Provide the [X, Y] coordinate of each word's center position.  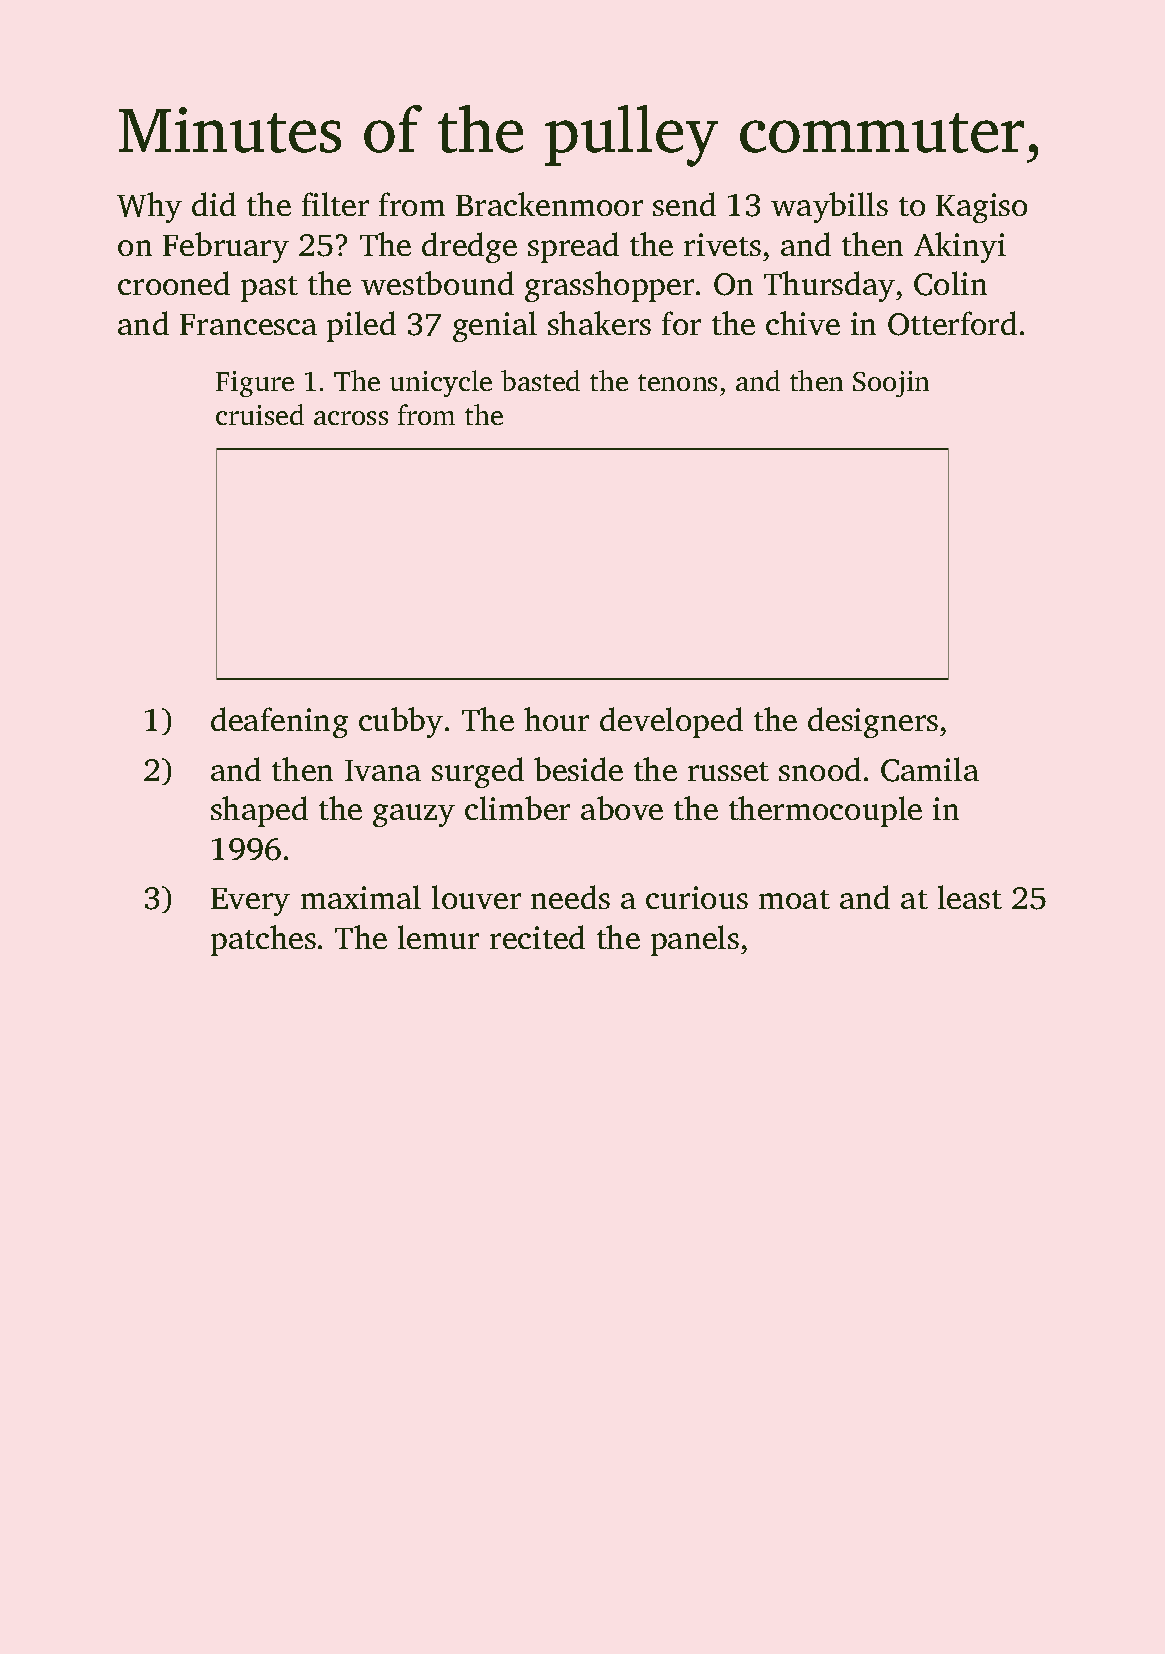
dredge [469, 247]
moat [794, 899]
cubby [401, 722]
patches [263, 940]
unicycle [441, 383]
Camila [930, 769]
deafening [279, 722]
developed [671, 722]
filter [335, 204]
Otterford [952, 323]
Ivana [383, 770]
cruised [260, 414]
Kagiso [981, 208]
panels [695, 940]
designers [873, 722]
